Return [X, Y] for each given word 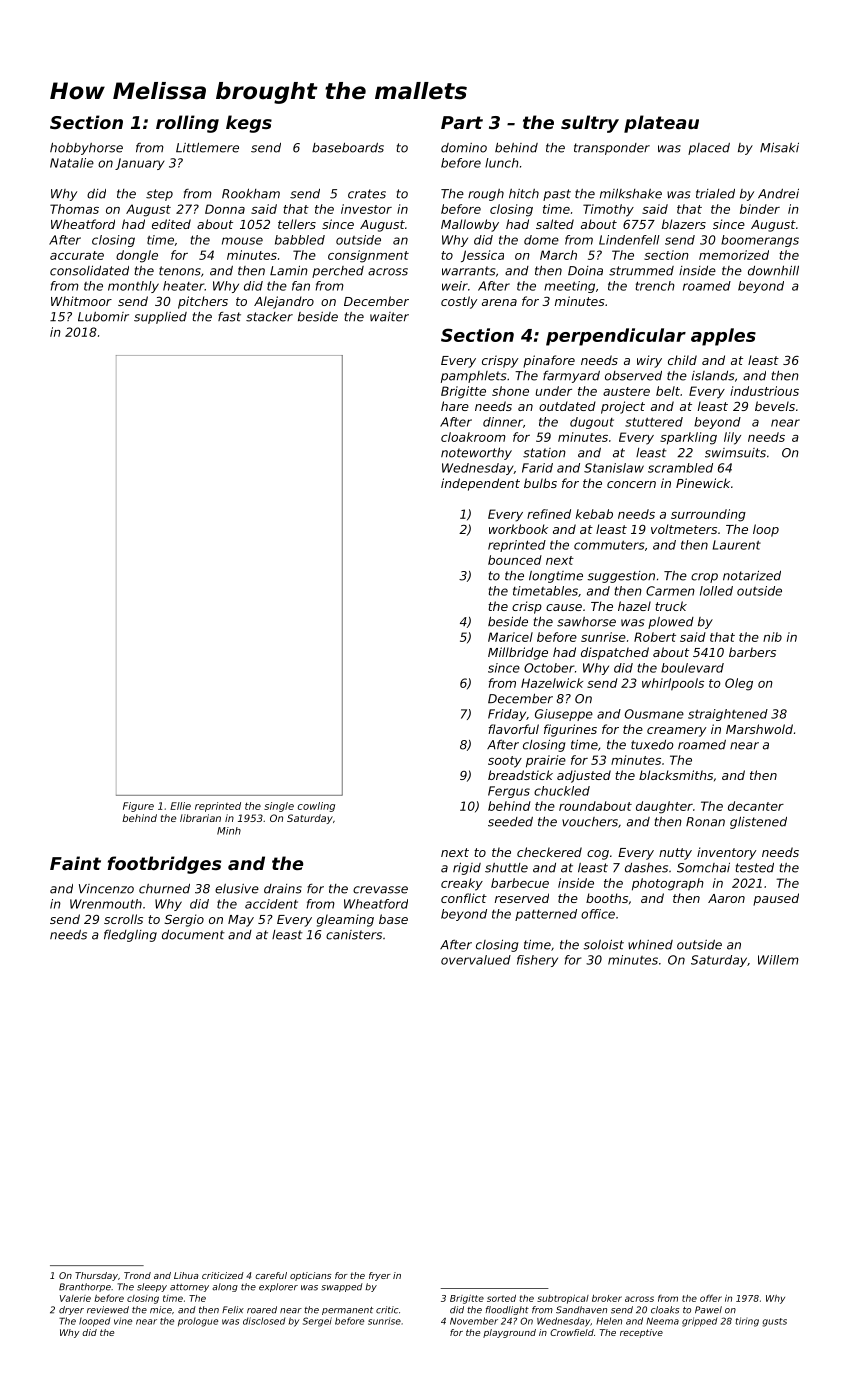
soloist [603, 945]
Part [462, 122]
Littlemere [207, 148]
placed [709, 149]
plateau [661, 124]
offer [711, 1298]
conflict [464, 898]
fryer [380, 1276]
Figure [138, 807]
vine [123, 1321]
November [474, 1321]
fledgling [130, 936]
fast [229, 317]
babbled [300, 240]
